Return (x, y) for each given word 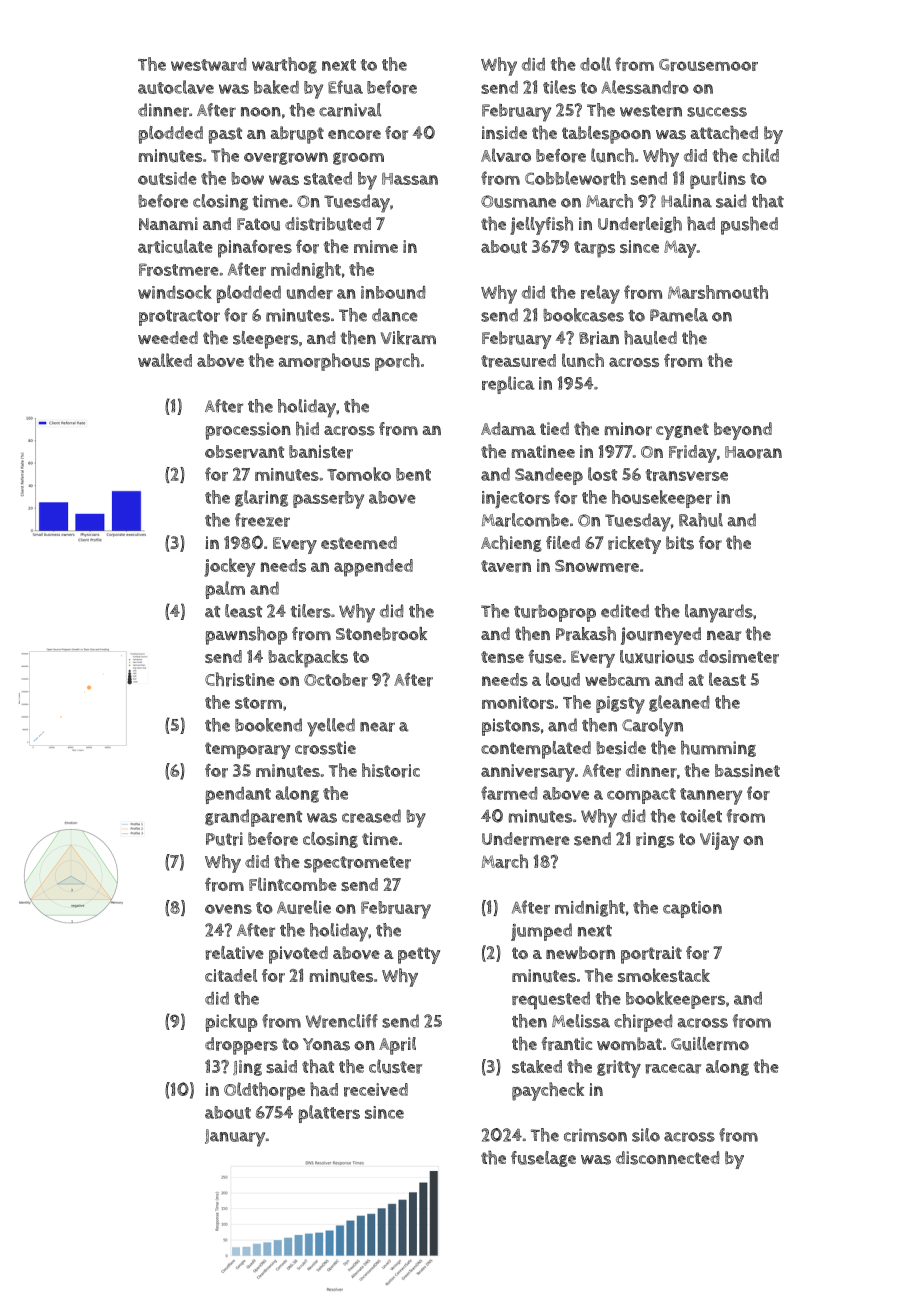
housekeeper (662, 499)
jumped (541, 932)
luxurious (657, 657)
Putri (224, 839)
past (225, 135)
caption (692, 909)
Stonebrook (381, 634)
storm (258, 703)
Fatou (258, 224)
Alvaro (506, 155)
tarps (594, 249)
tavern (506, 566)
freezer (262, 520)
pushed (749, 226)
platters (329, 1114)
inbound (393, 292)
